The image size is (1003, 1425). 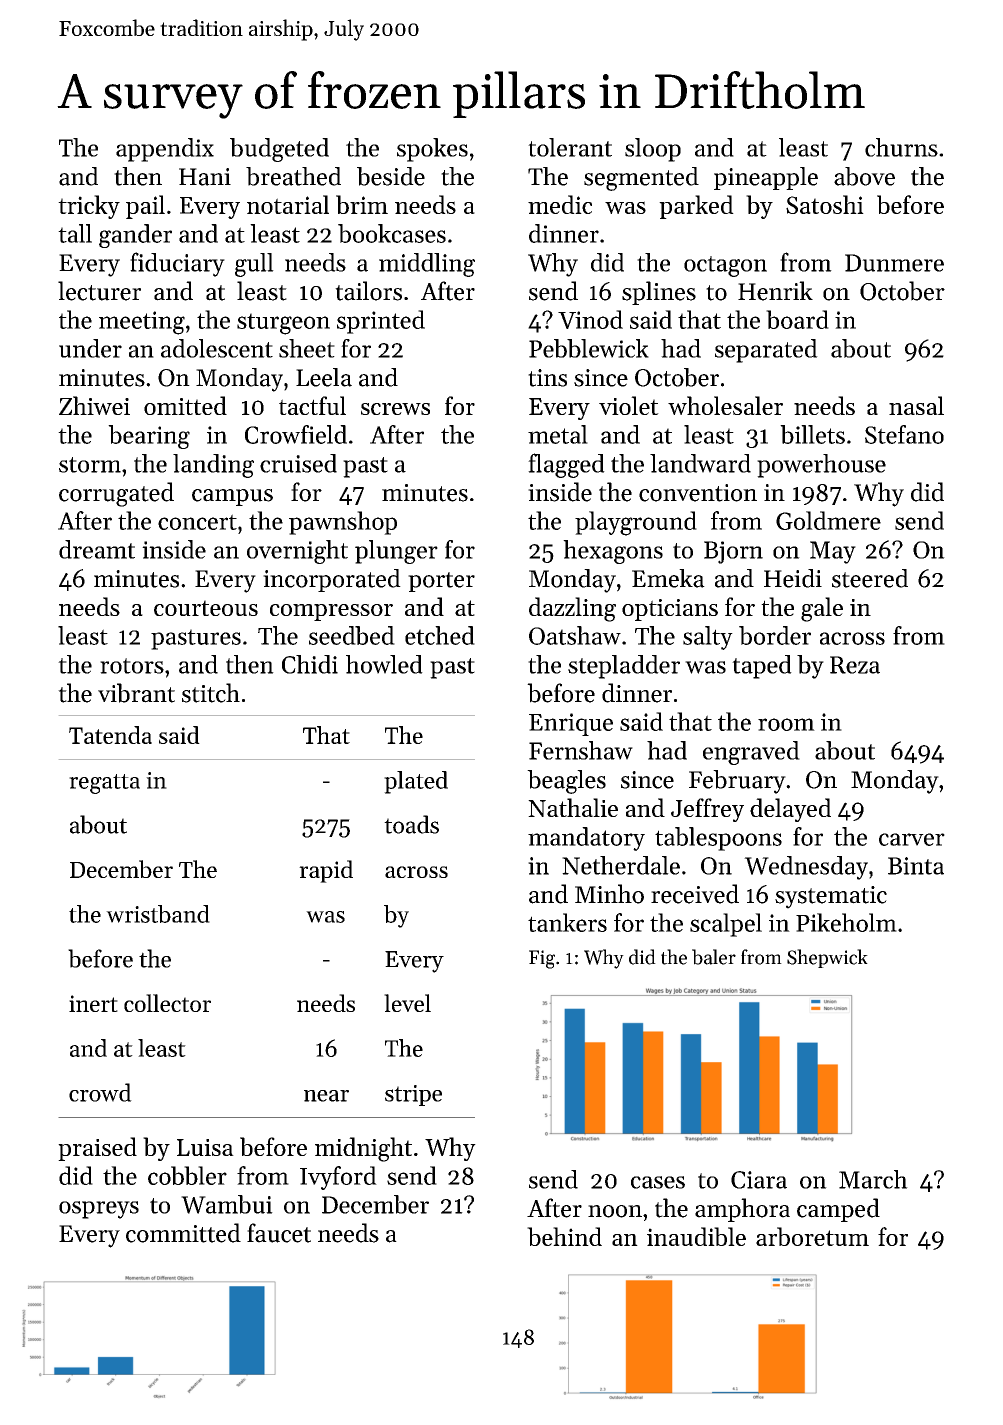 What do you see at coordinates (581, 750) in the screenshot?
I see `Fernshaw` at bounding box center [581, 750].
